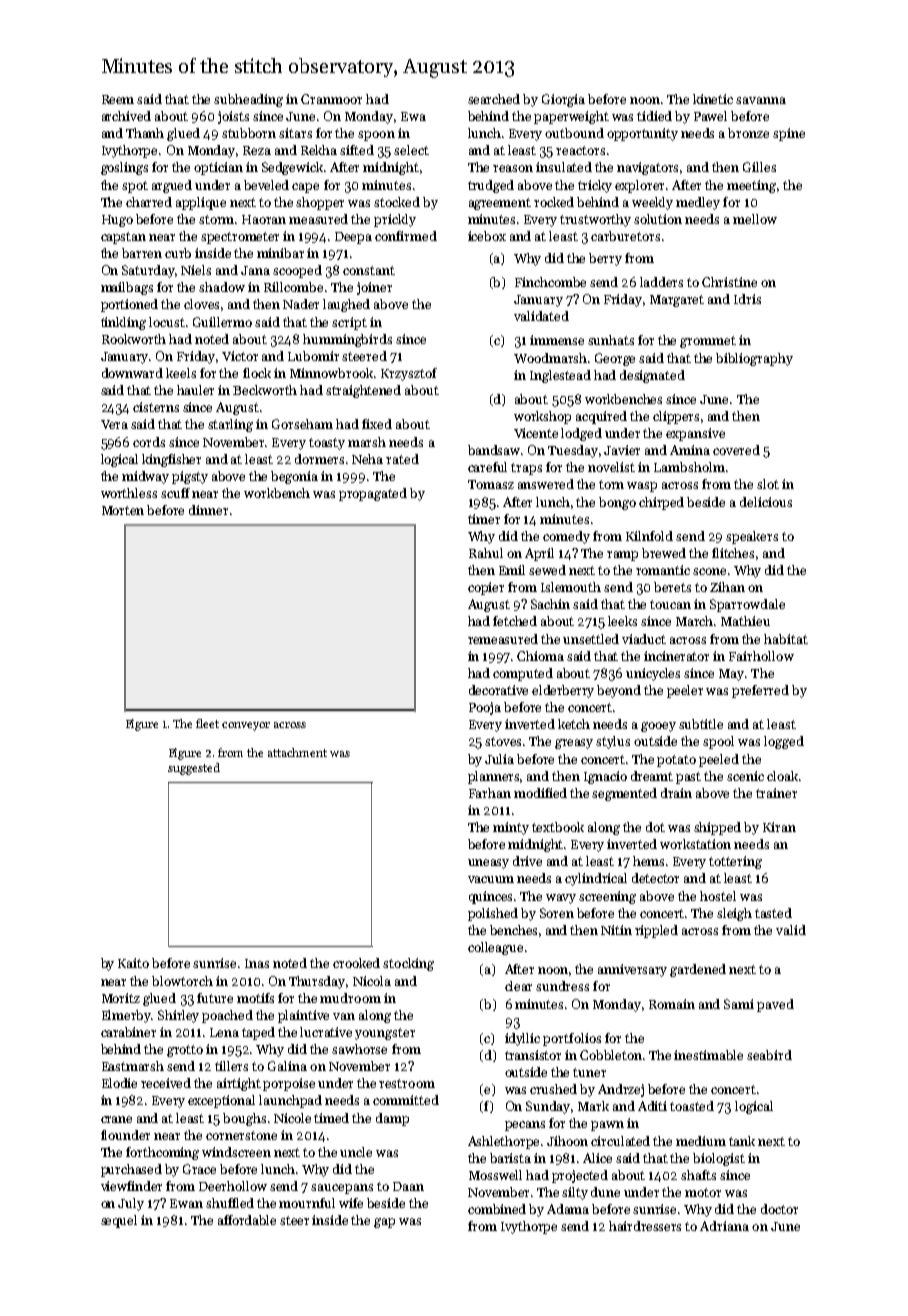 The height and width of the image is (1316, 908). What do you see at coordinates (498, 690) in the image?
I see `decorative` at bounding box center [498, 690].
